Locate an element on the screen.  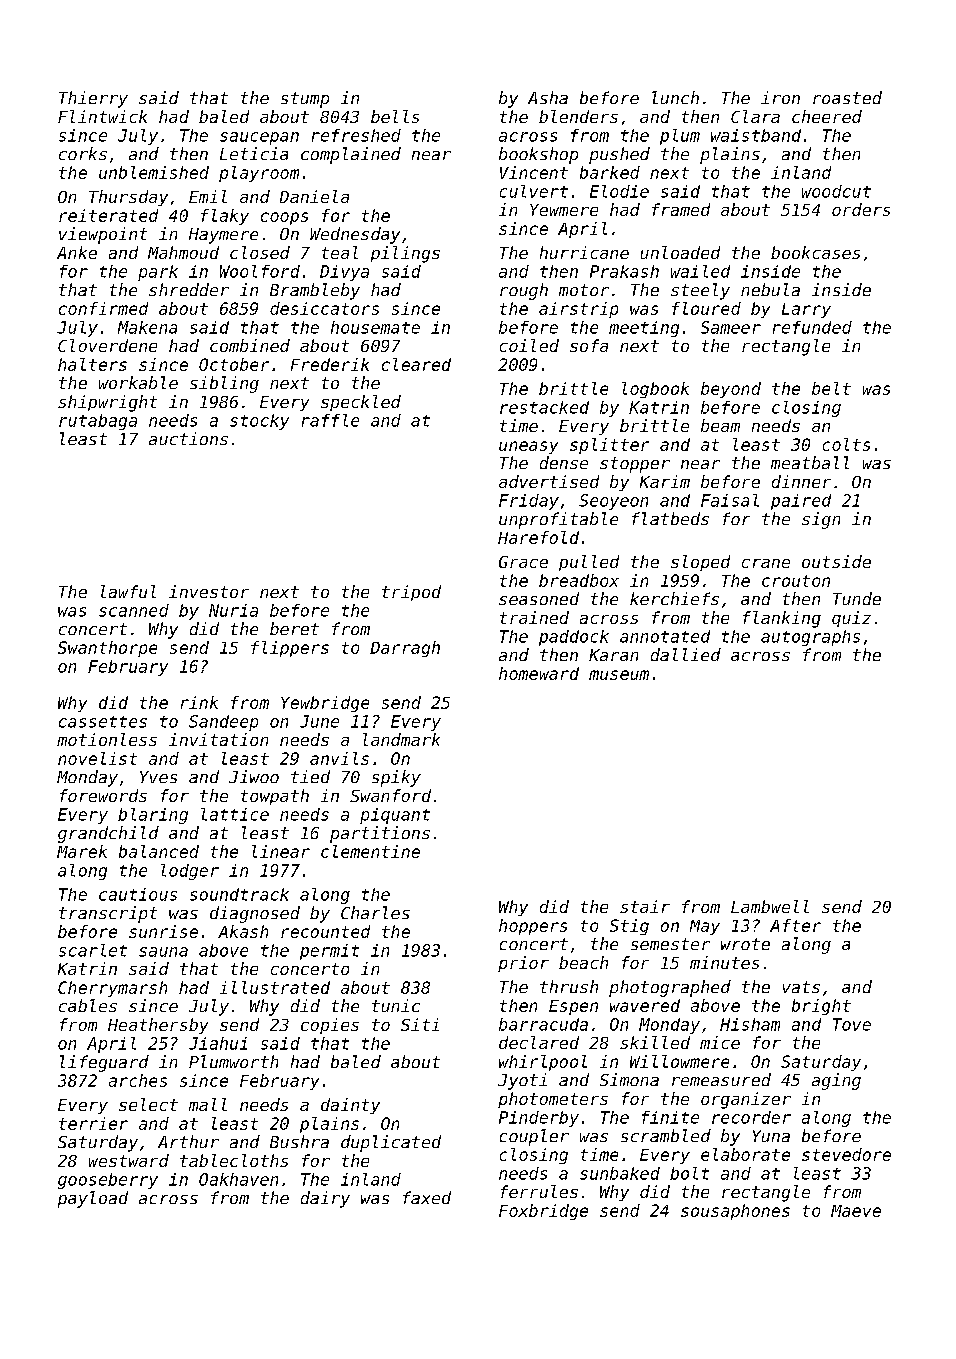
bright is located at coordinates (821, 1007).
